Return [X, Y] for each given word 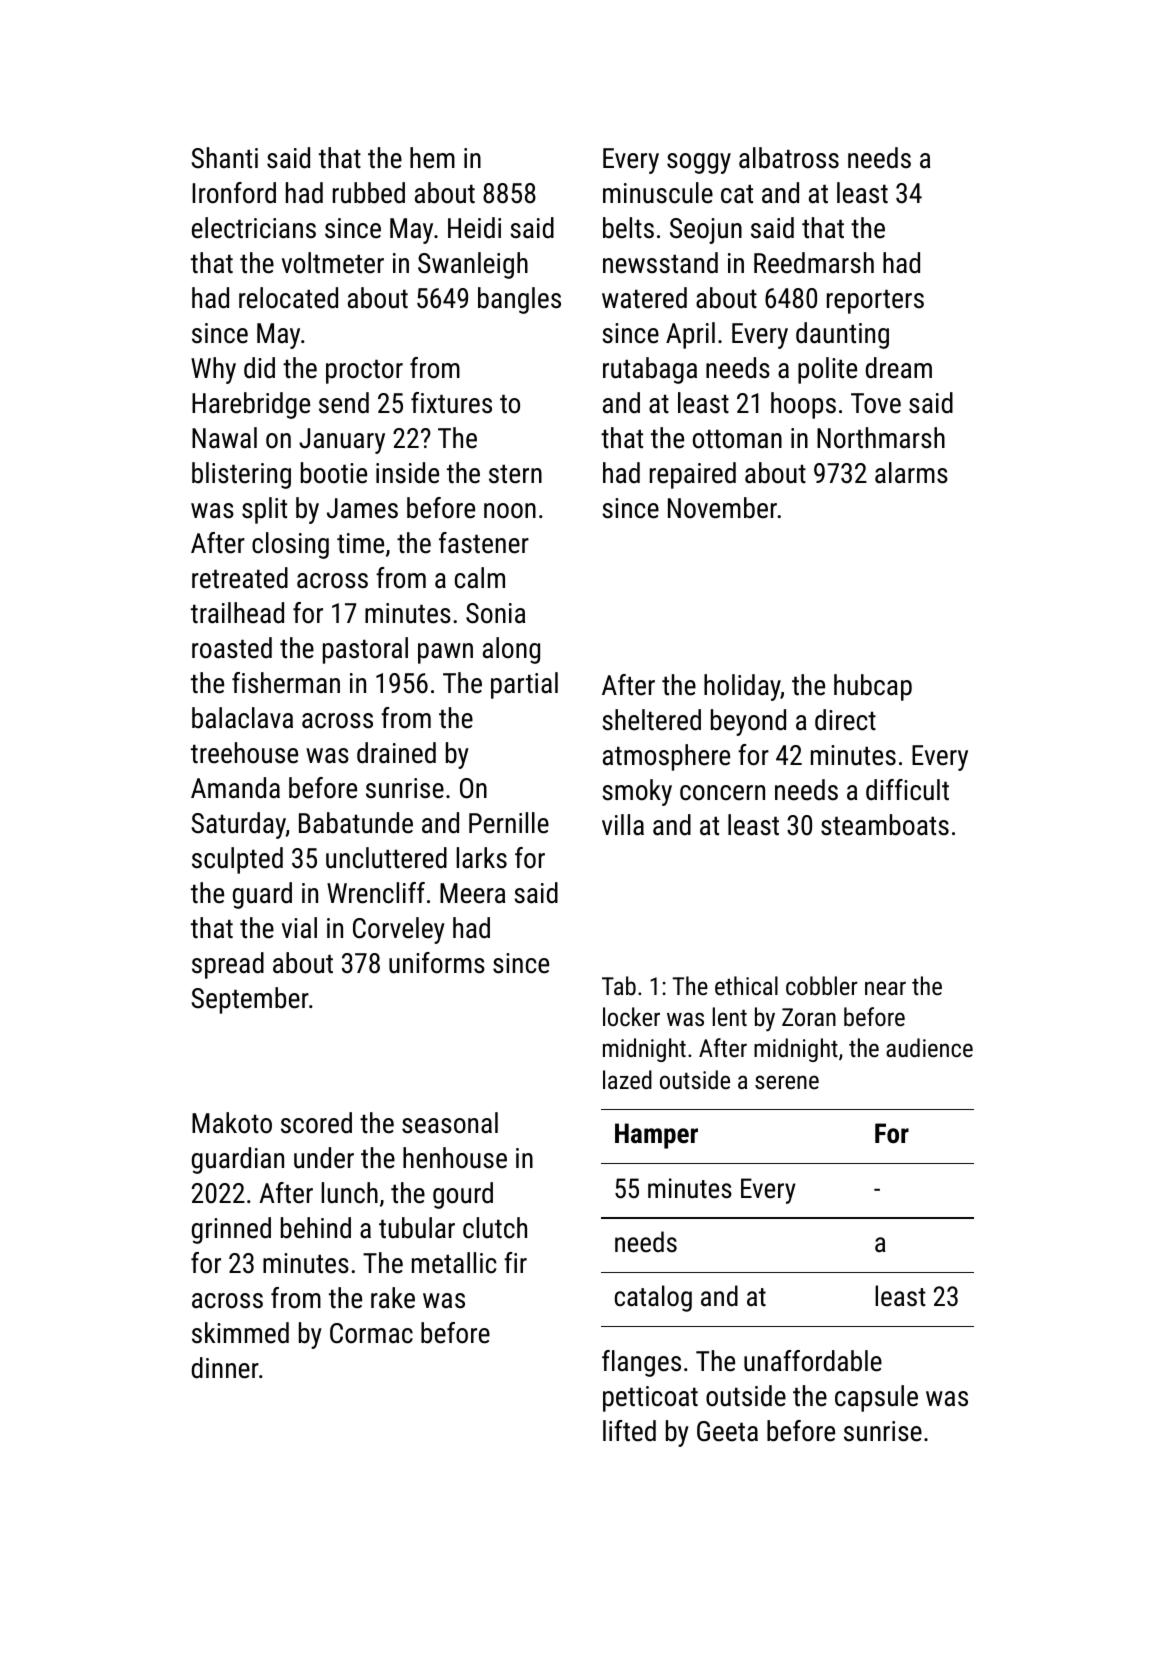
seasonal [450, 1123]
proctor [364, 371]
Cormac [371, 1333]
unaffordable [813, 1361]
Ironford [234, 193]
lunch [349, 1193]
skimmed [240, 1333]
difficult [907, 790]
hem [432, 158]
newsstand [660, 263]
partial [524, 685]
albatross [789, 158]
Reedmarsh [814, 263]
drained [396, 753]
